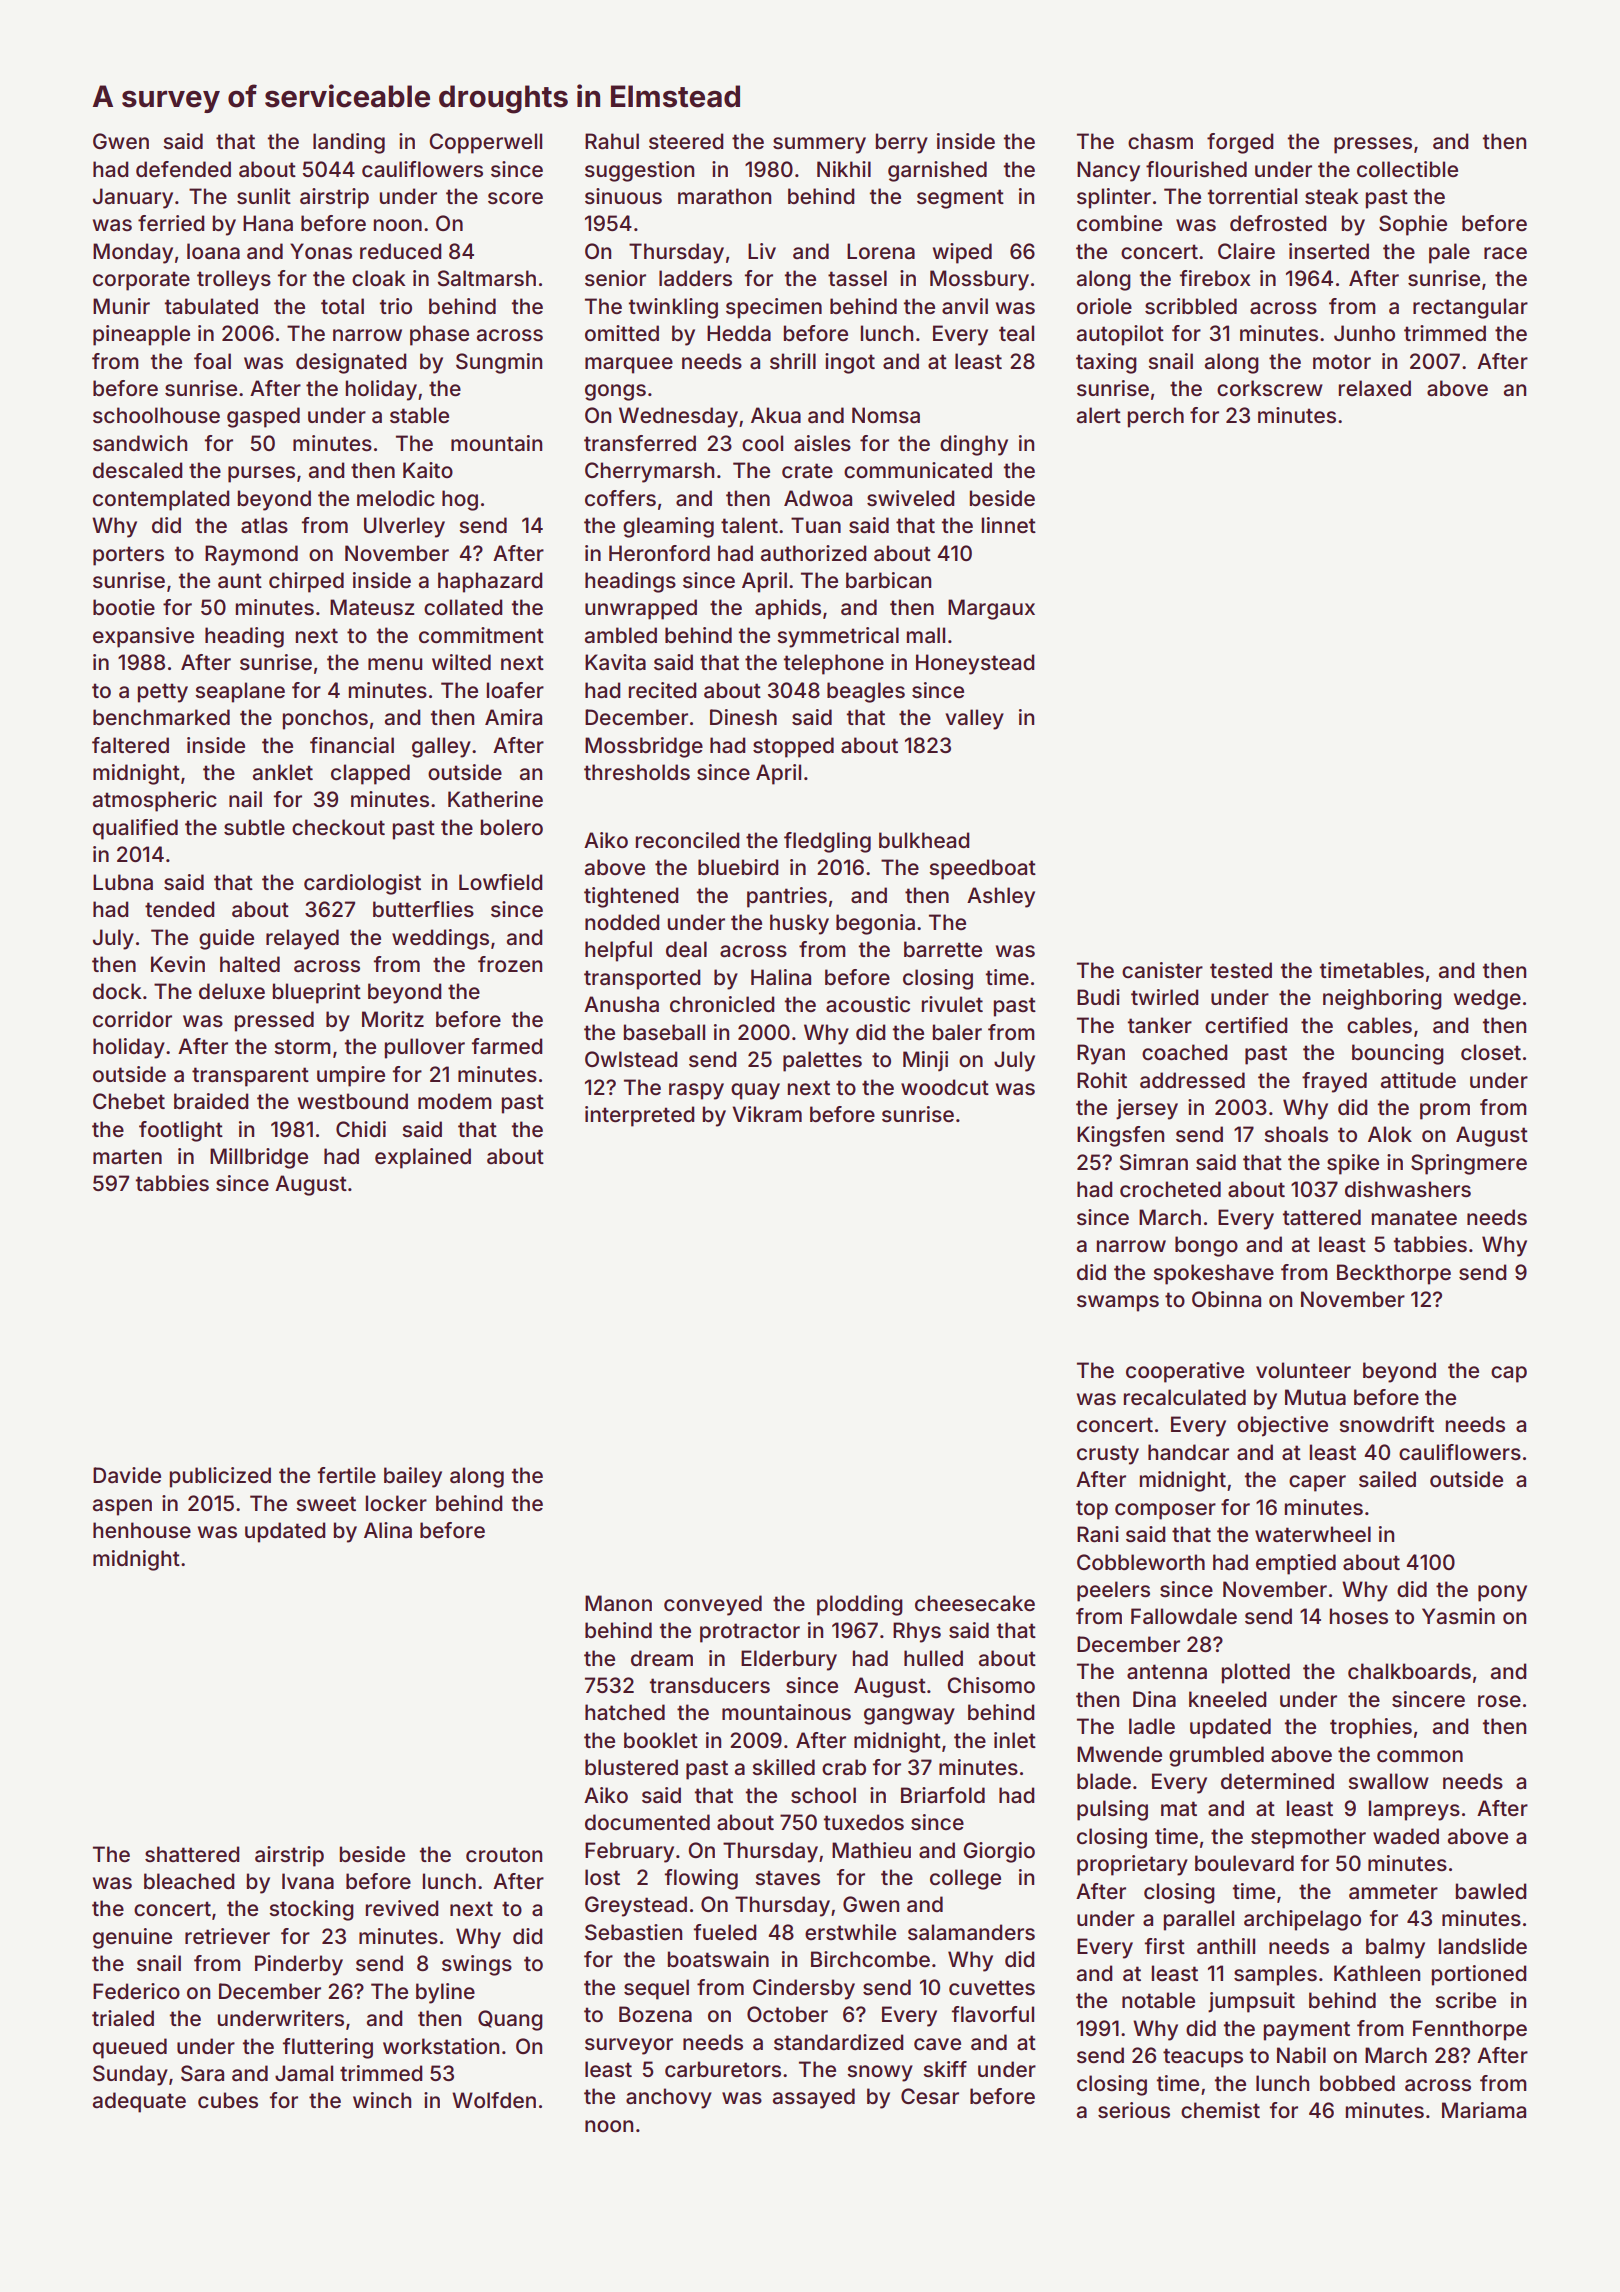 This page has height=2292, width=1620. What do you see at coordinates (1487, 999) in the page?
I see `wedge` at bounding box center [1487, 999].
